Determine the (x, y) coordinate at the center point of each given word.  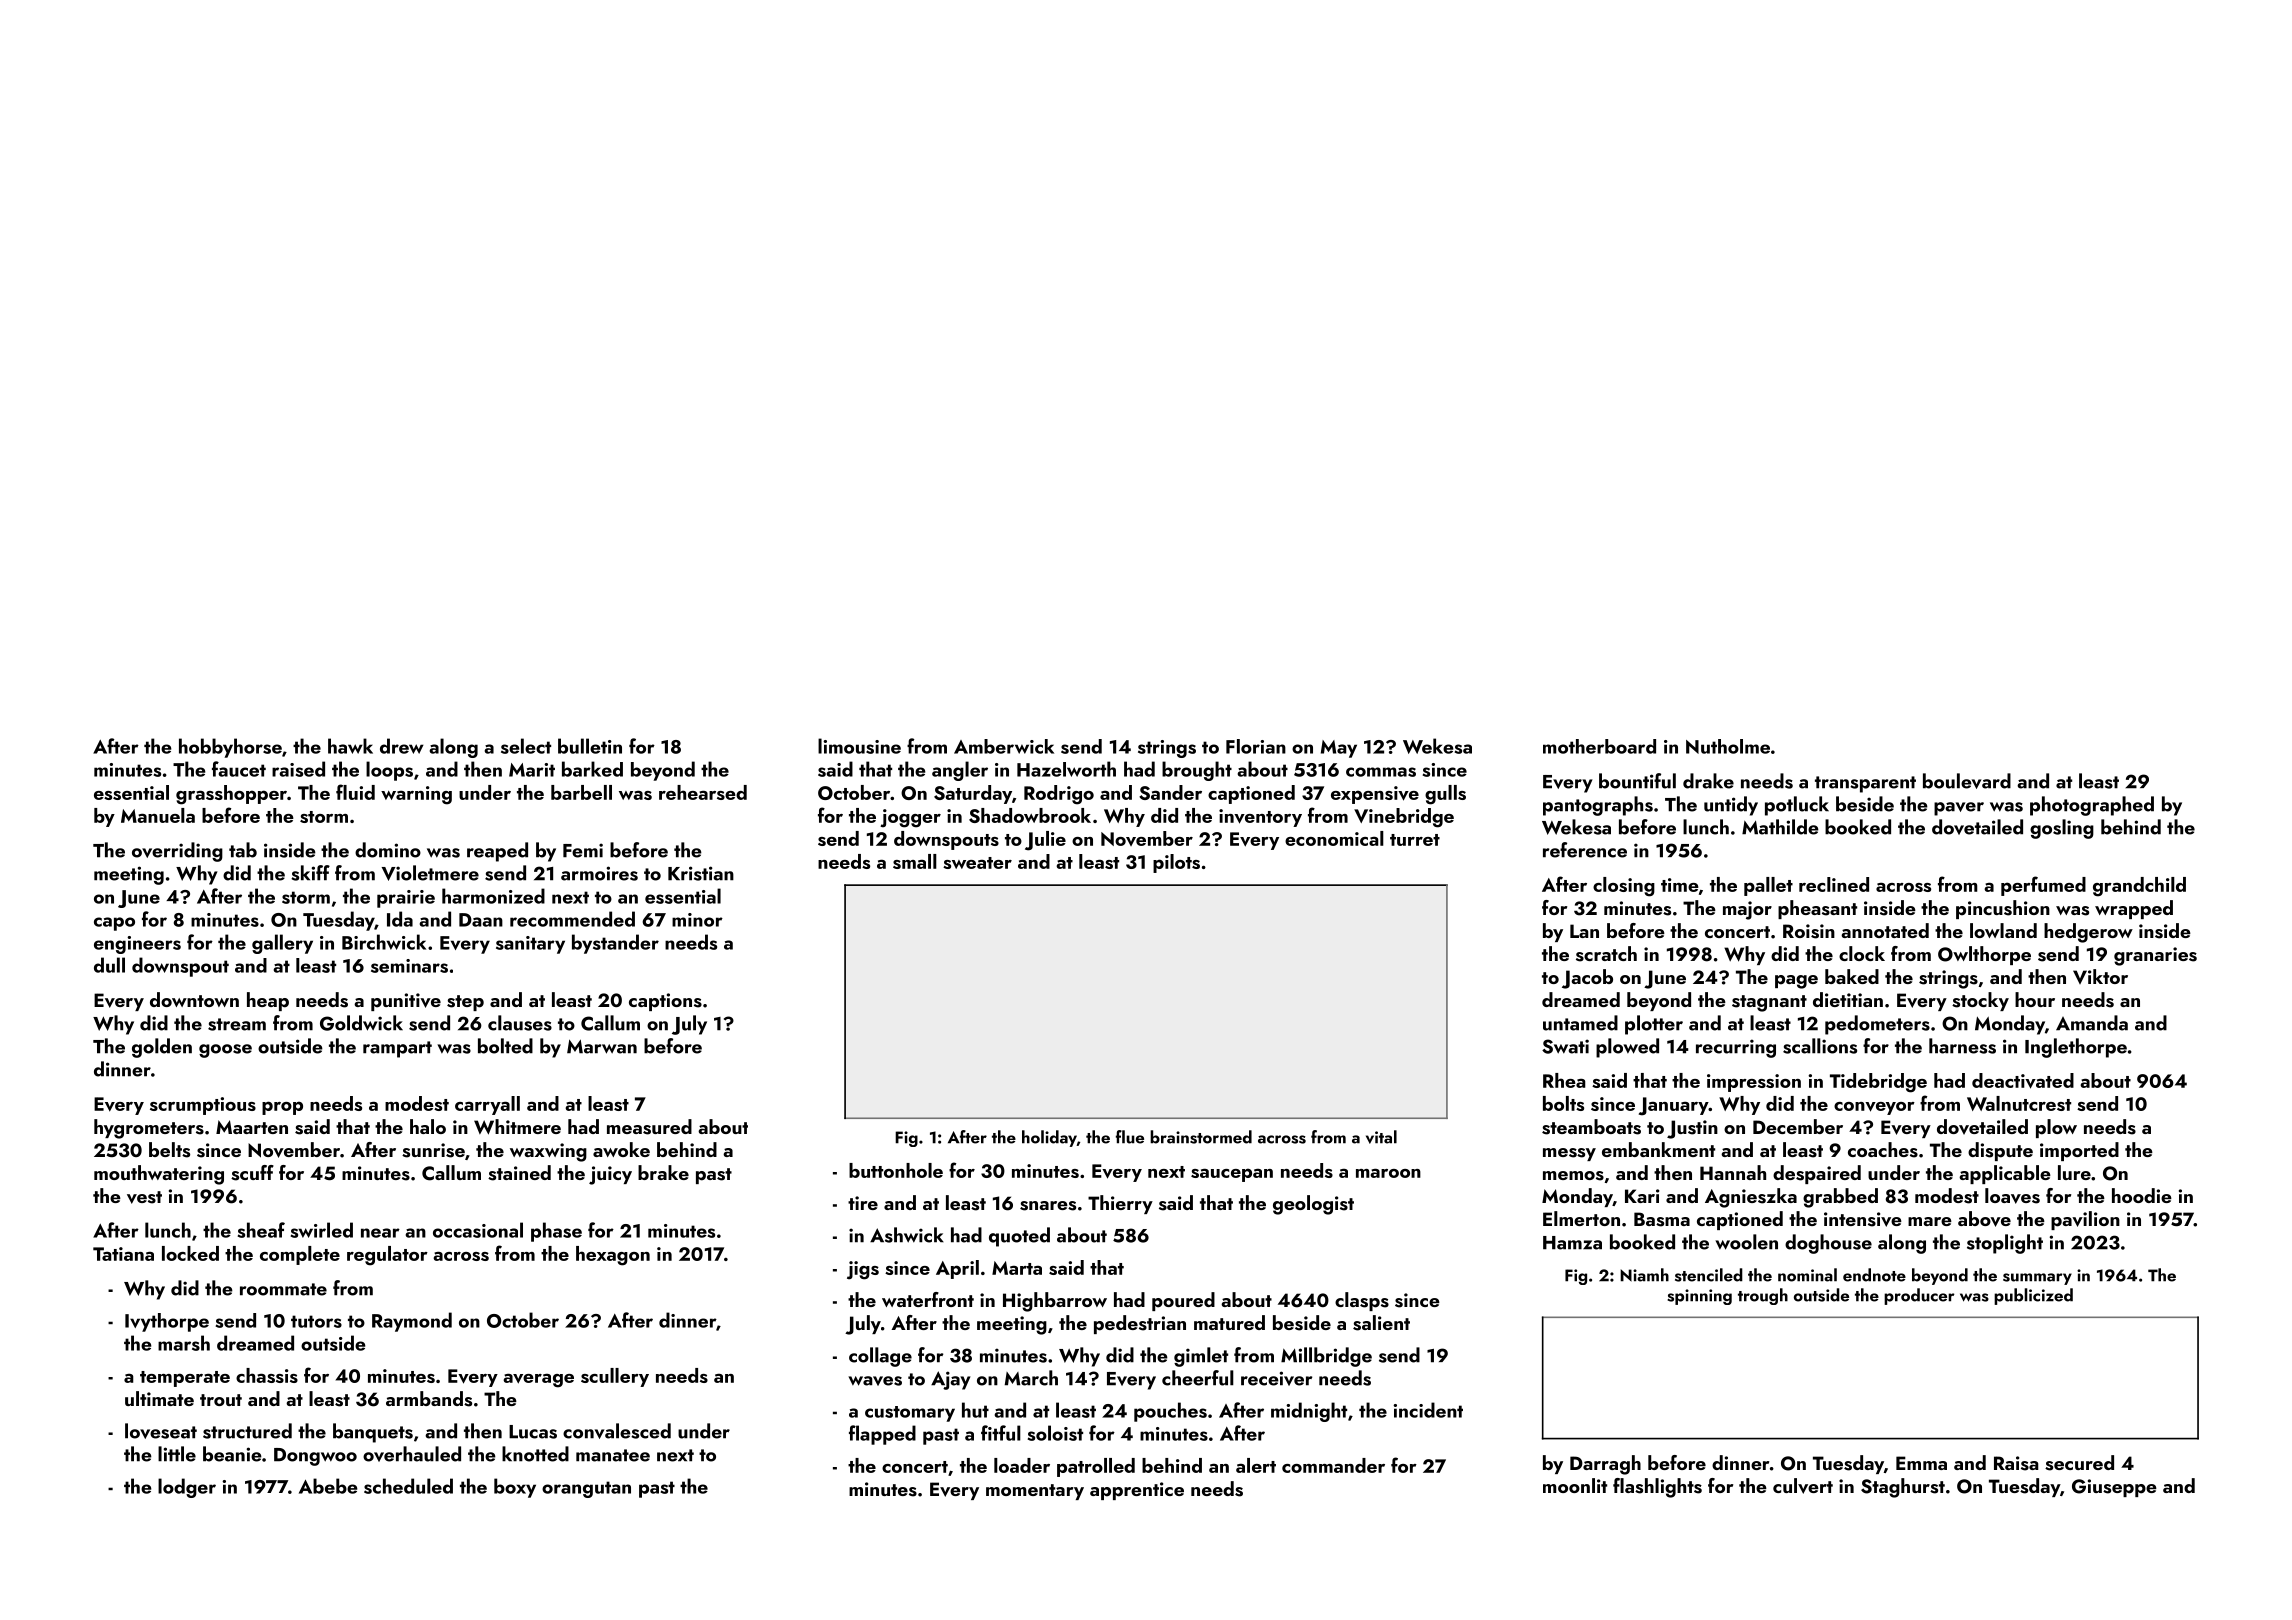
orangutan (586, 1489)
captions (665, 1002)
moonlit (1575, 1485)
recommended (572, 919)
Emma (1921, 1463)
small (915, 861)
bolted (505, 1046)
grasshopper (231, 795)
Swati (1565, 1046)
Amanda (2092, 1023)
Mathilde (1780, 827)
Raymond (412, 1322)
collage (880, 1357)
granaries (2155, 956)
